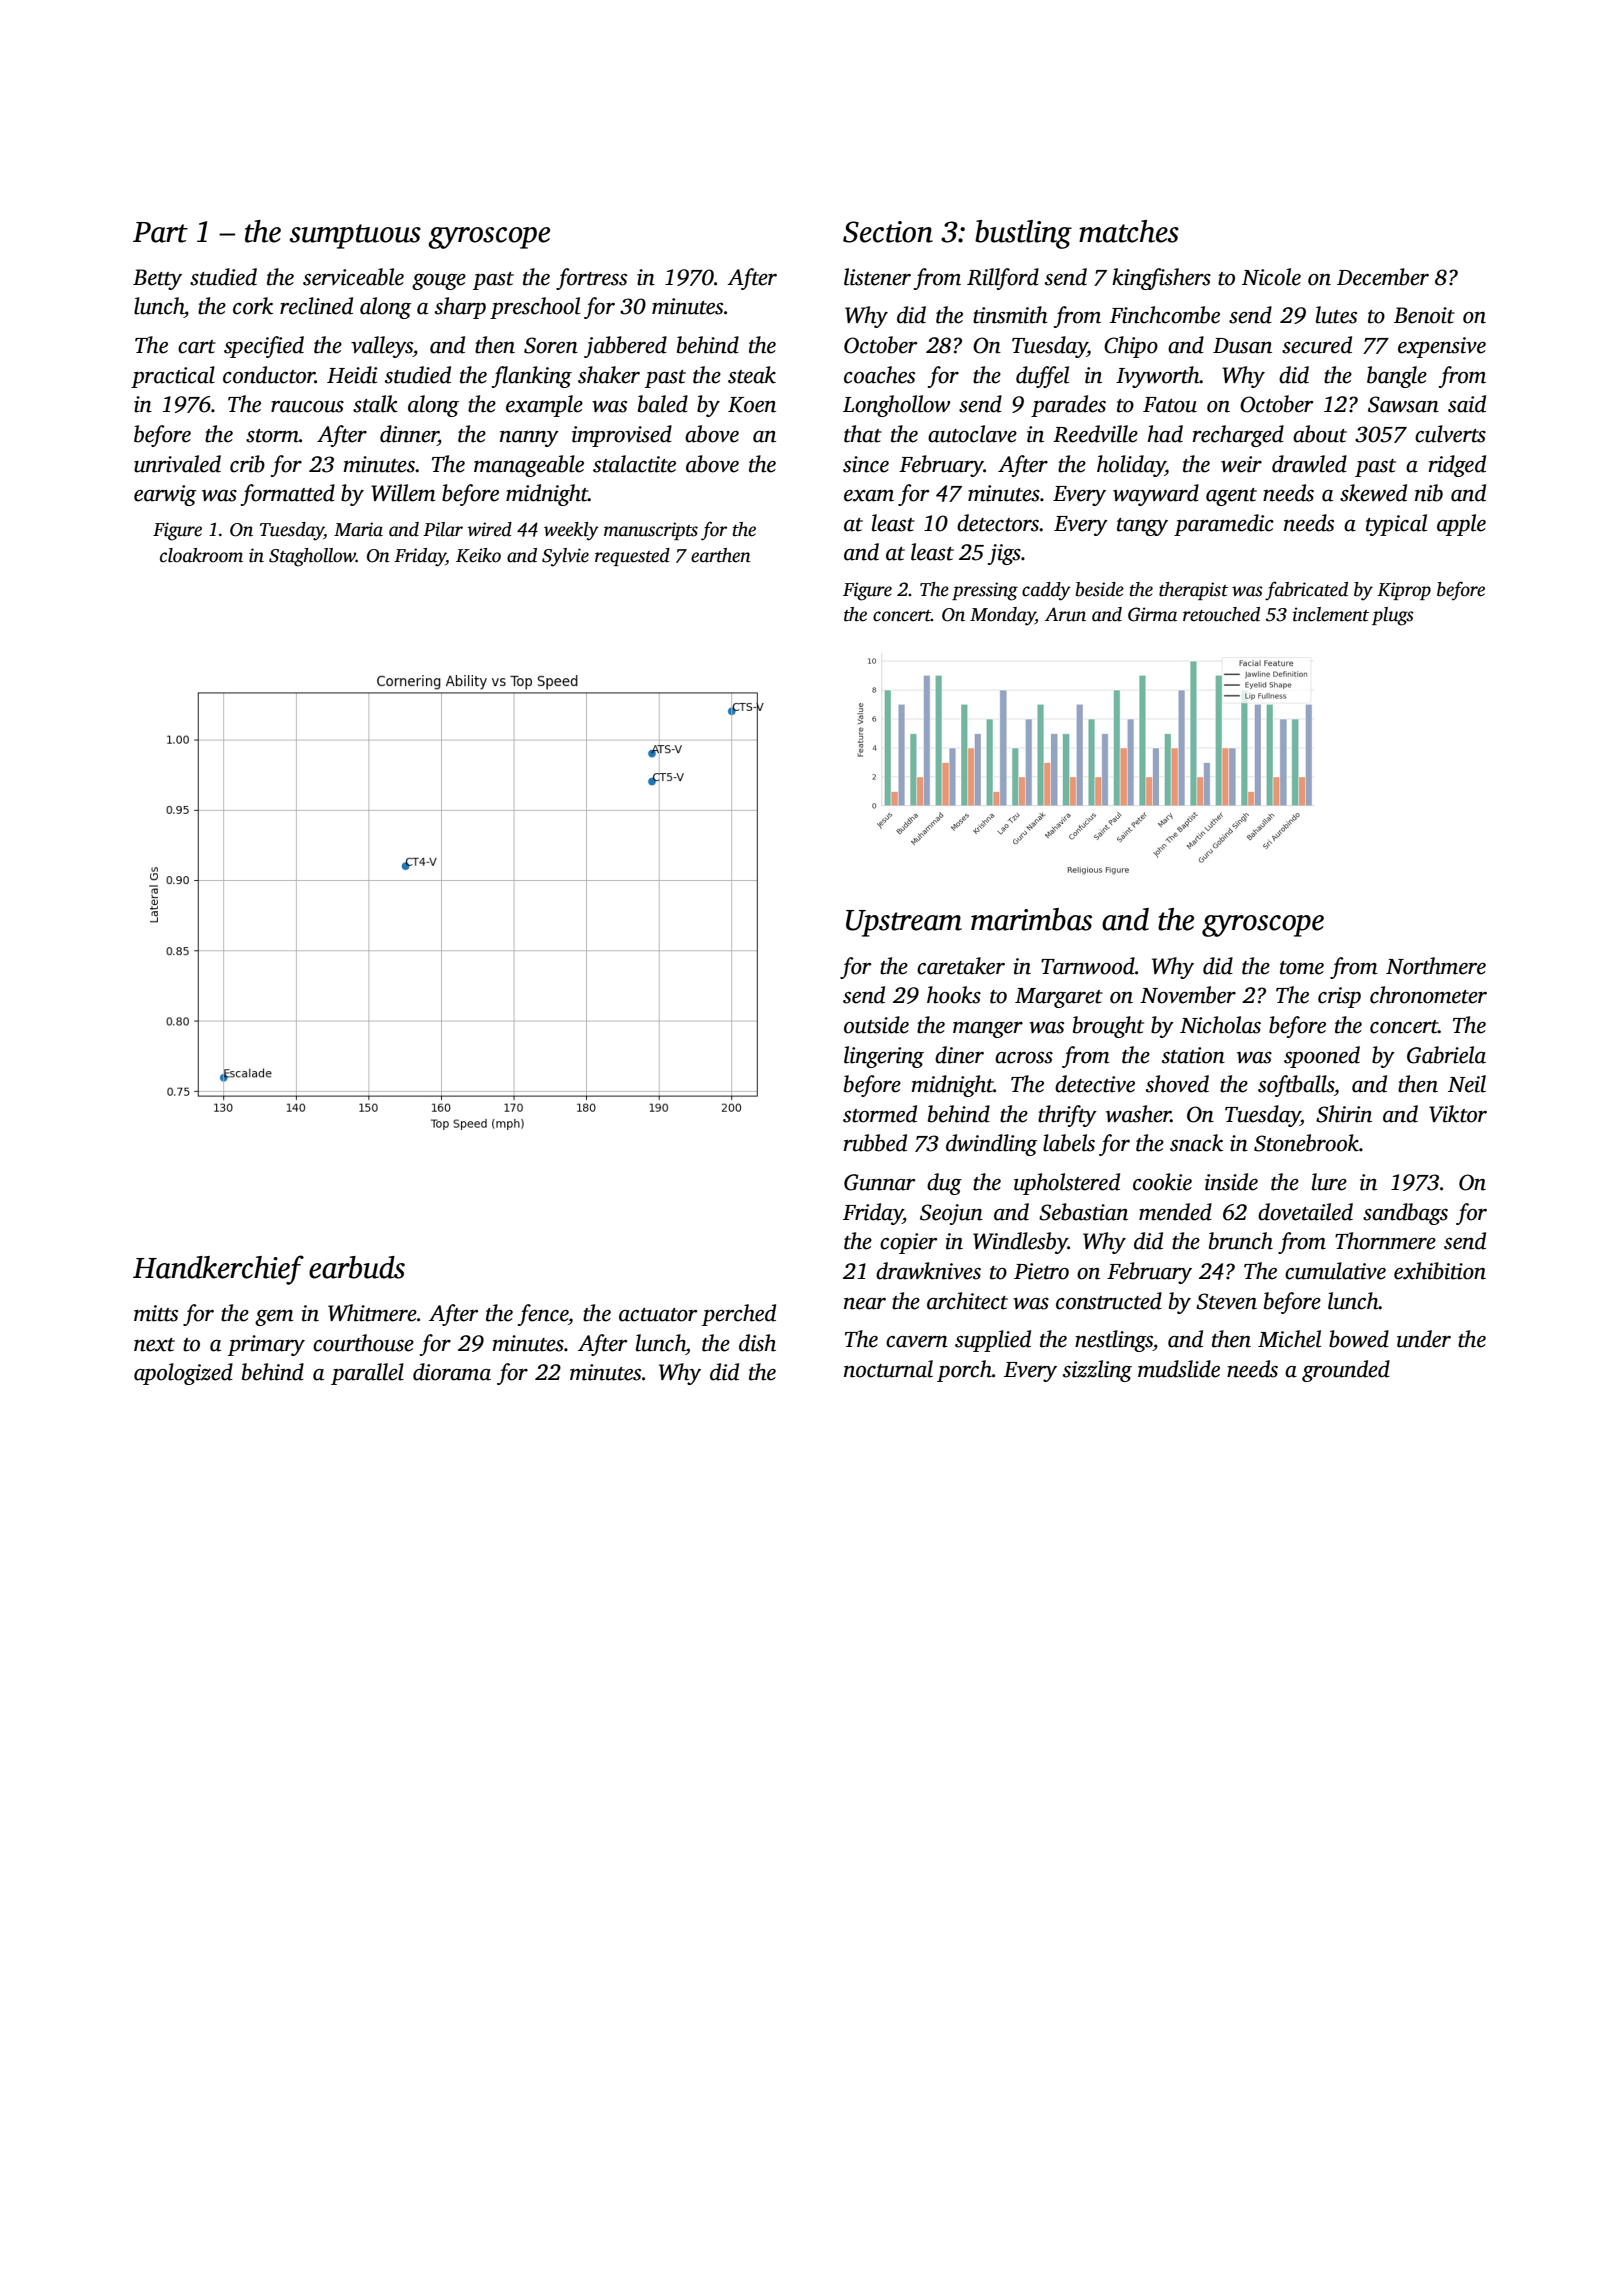 Image resolution: width=1620 pixels, height=2292 pixels. What do you see at coordinates (1129, 231) in the image?
I see `matches` at bounding box center [1129, 231].
